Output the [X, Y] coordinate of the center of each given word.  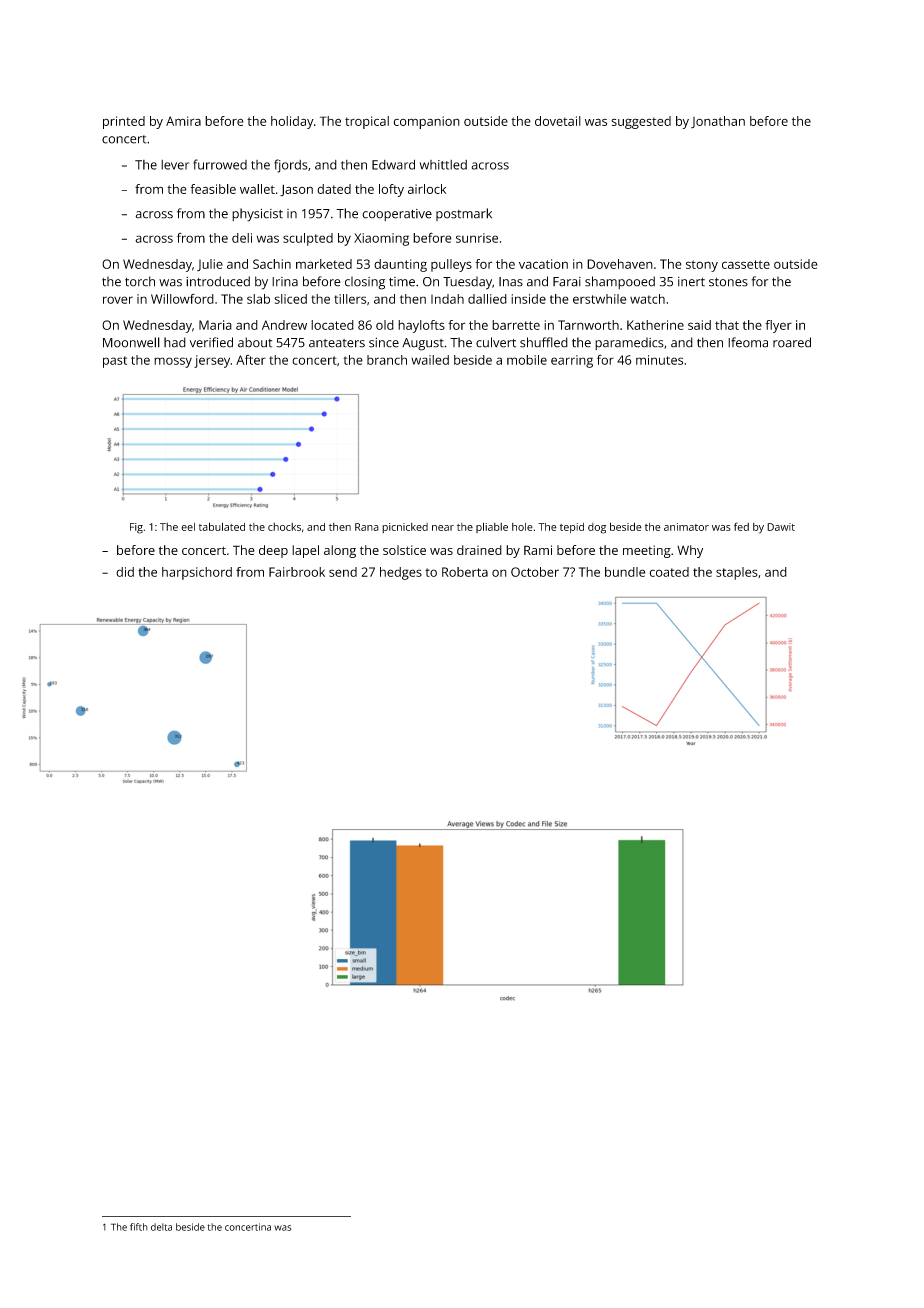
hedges [401, 573]
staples [737, 573]
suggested [641, 122]
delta [161, 1227]
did [125, 572]
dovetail [558, 121]
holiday [292, 122]
